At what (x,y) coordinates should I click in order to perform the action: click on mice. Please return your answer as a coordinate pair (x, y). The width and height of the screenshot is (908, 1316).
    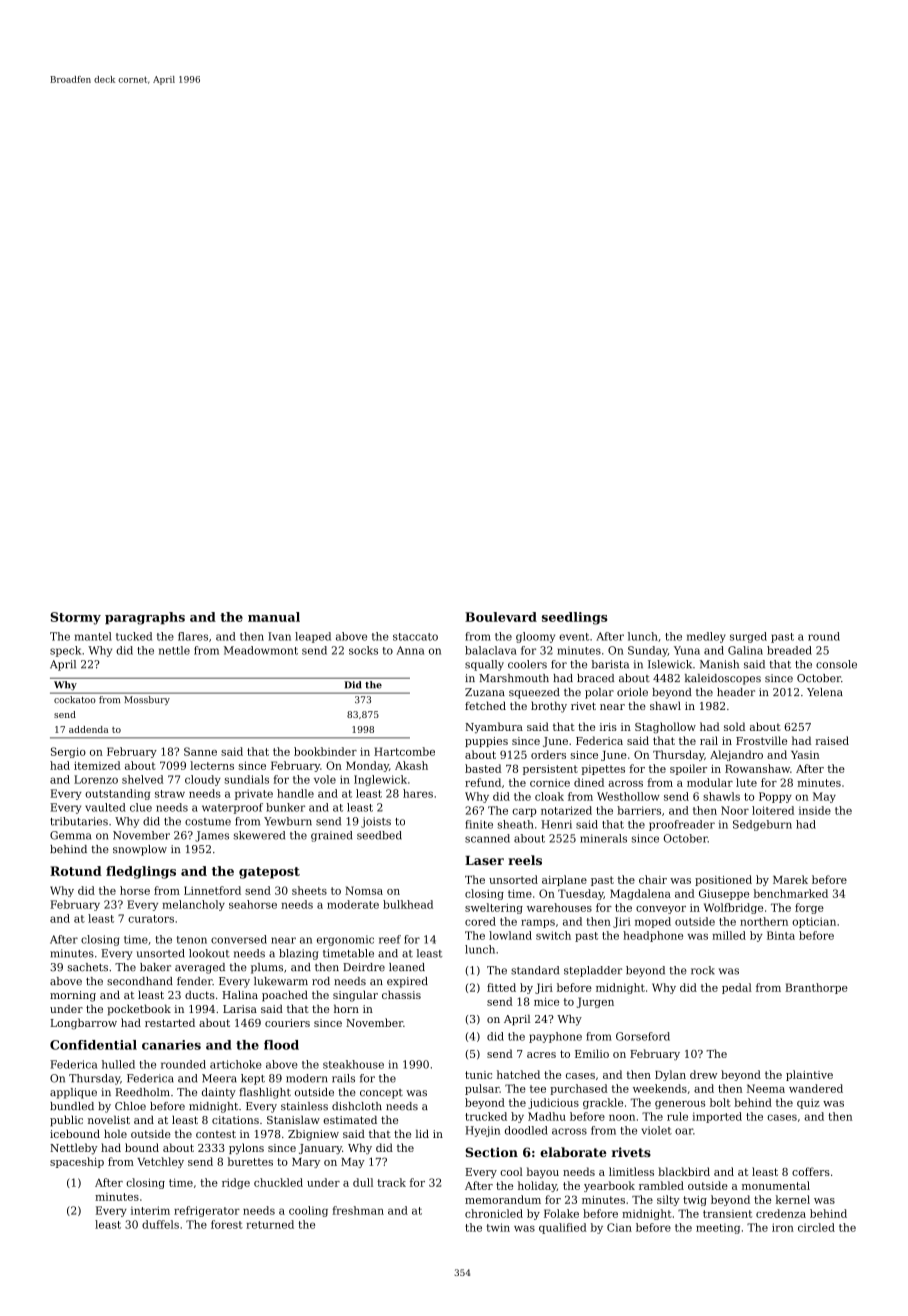
    Looking at the image, I should click on (546, 1001).
